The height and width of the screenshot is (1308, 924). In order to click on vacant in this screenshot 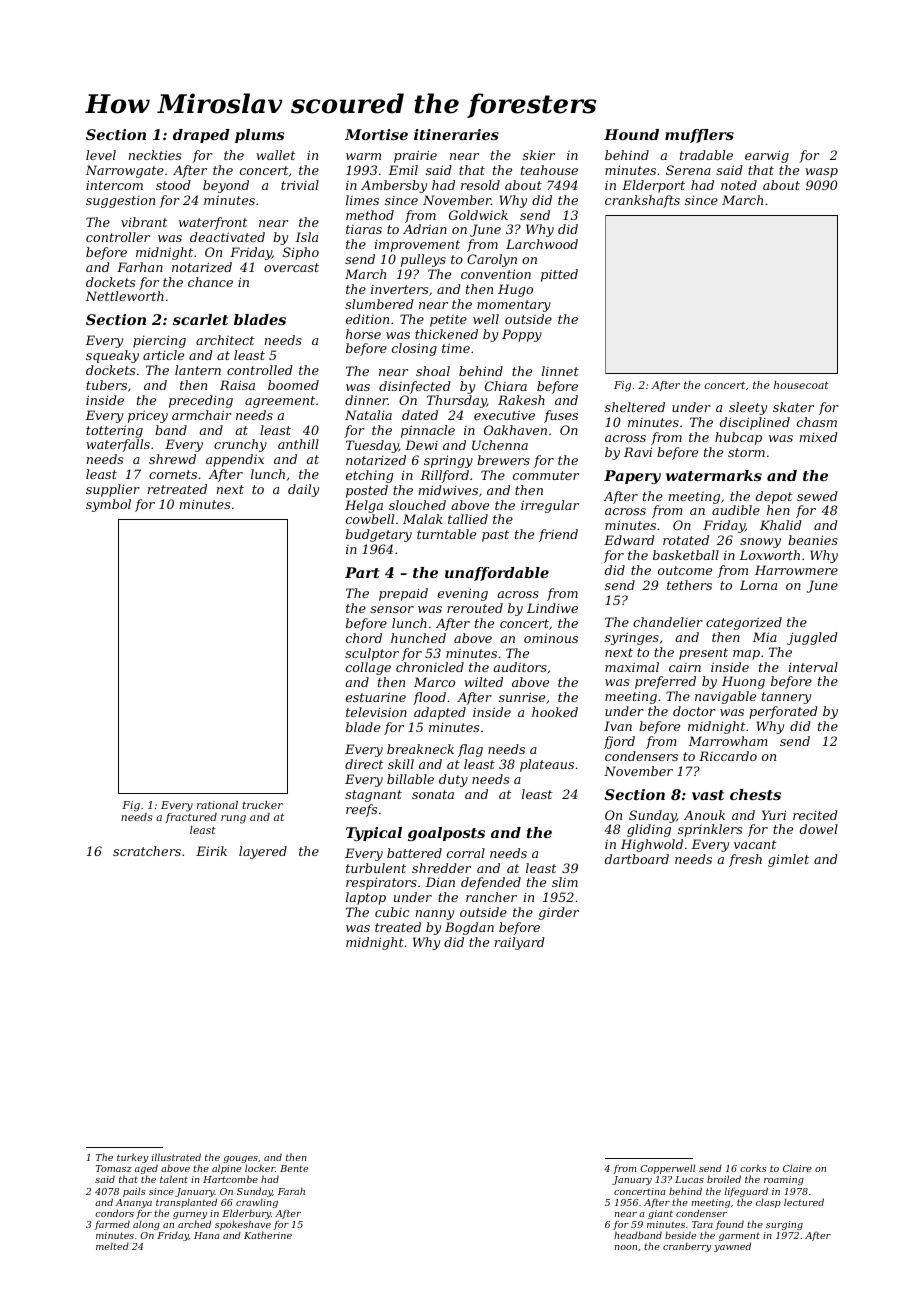, I will do `click(755, 844)`.
